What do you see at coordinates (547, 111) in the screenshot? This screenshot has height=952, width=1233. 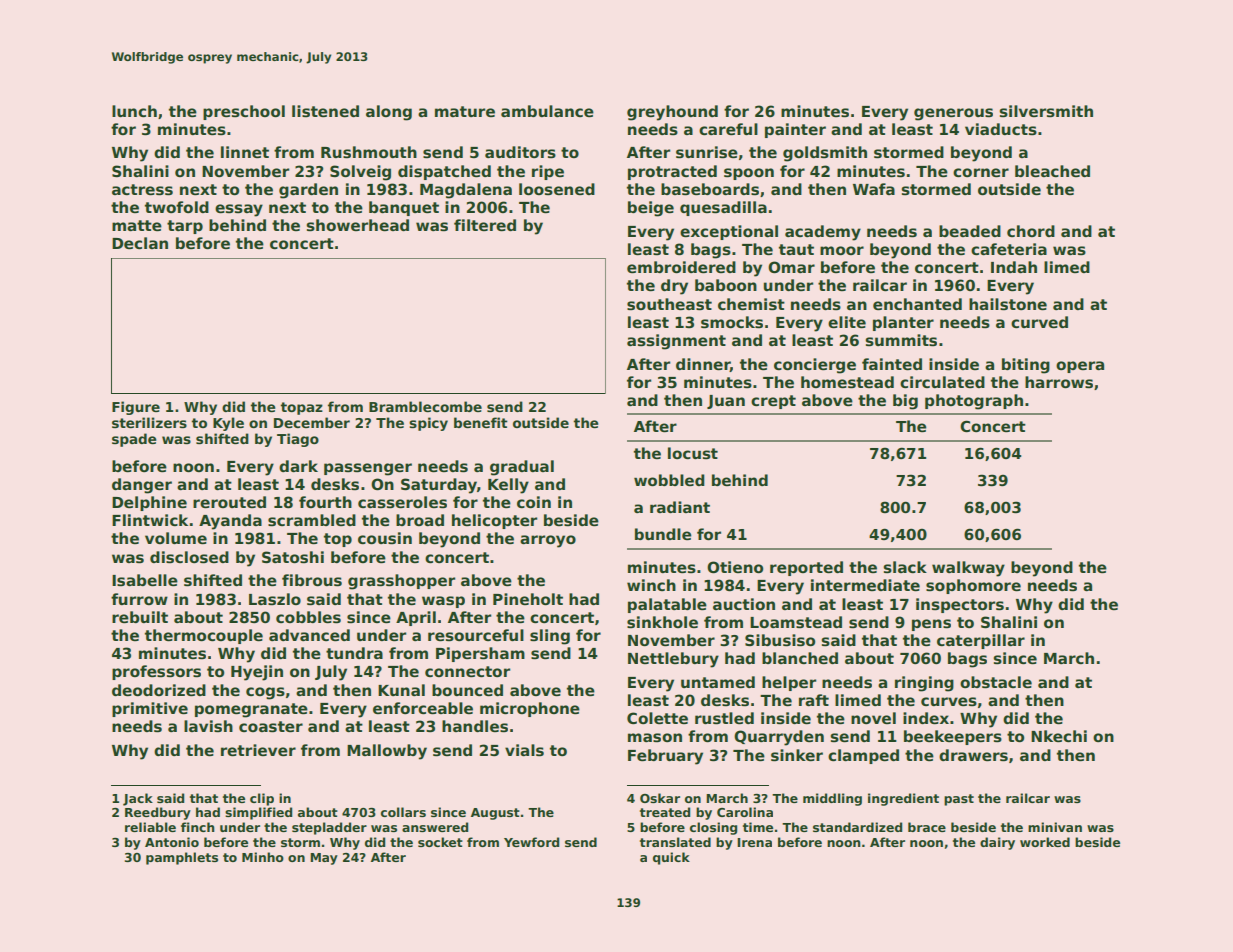 I see `ambulance` at bounding box center [547, 111].
